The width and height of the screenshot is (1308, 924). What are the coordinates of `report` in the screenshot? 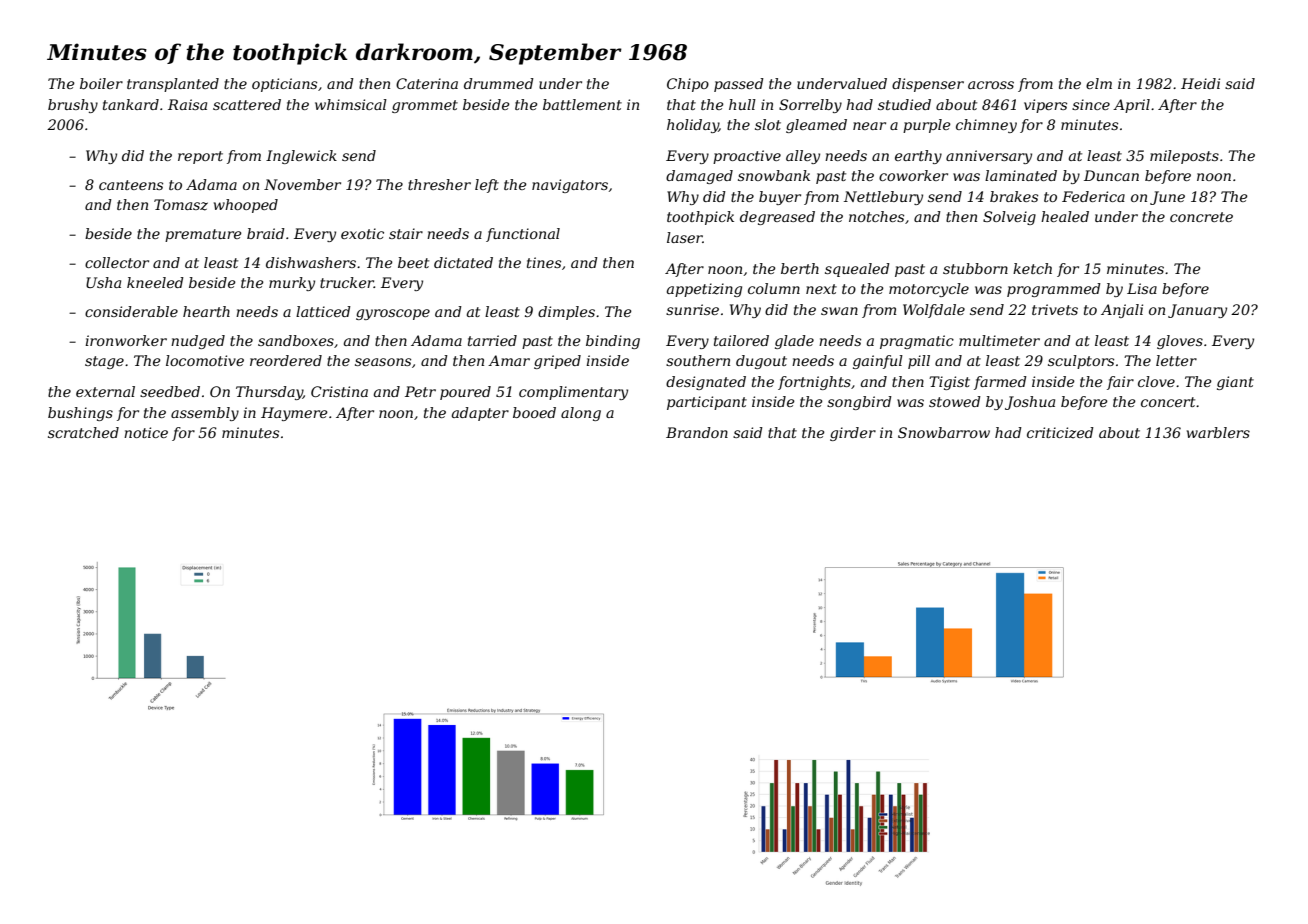 It's located at (200, 157).
